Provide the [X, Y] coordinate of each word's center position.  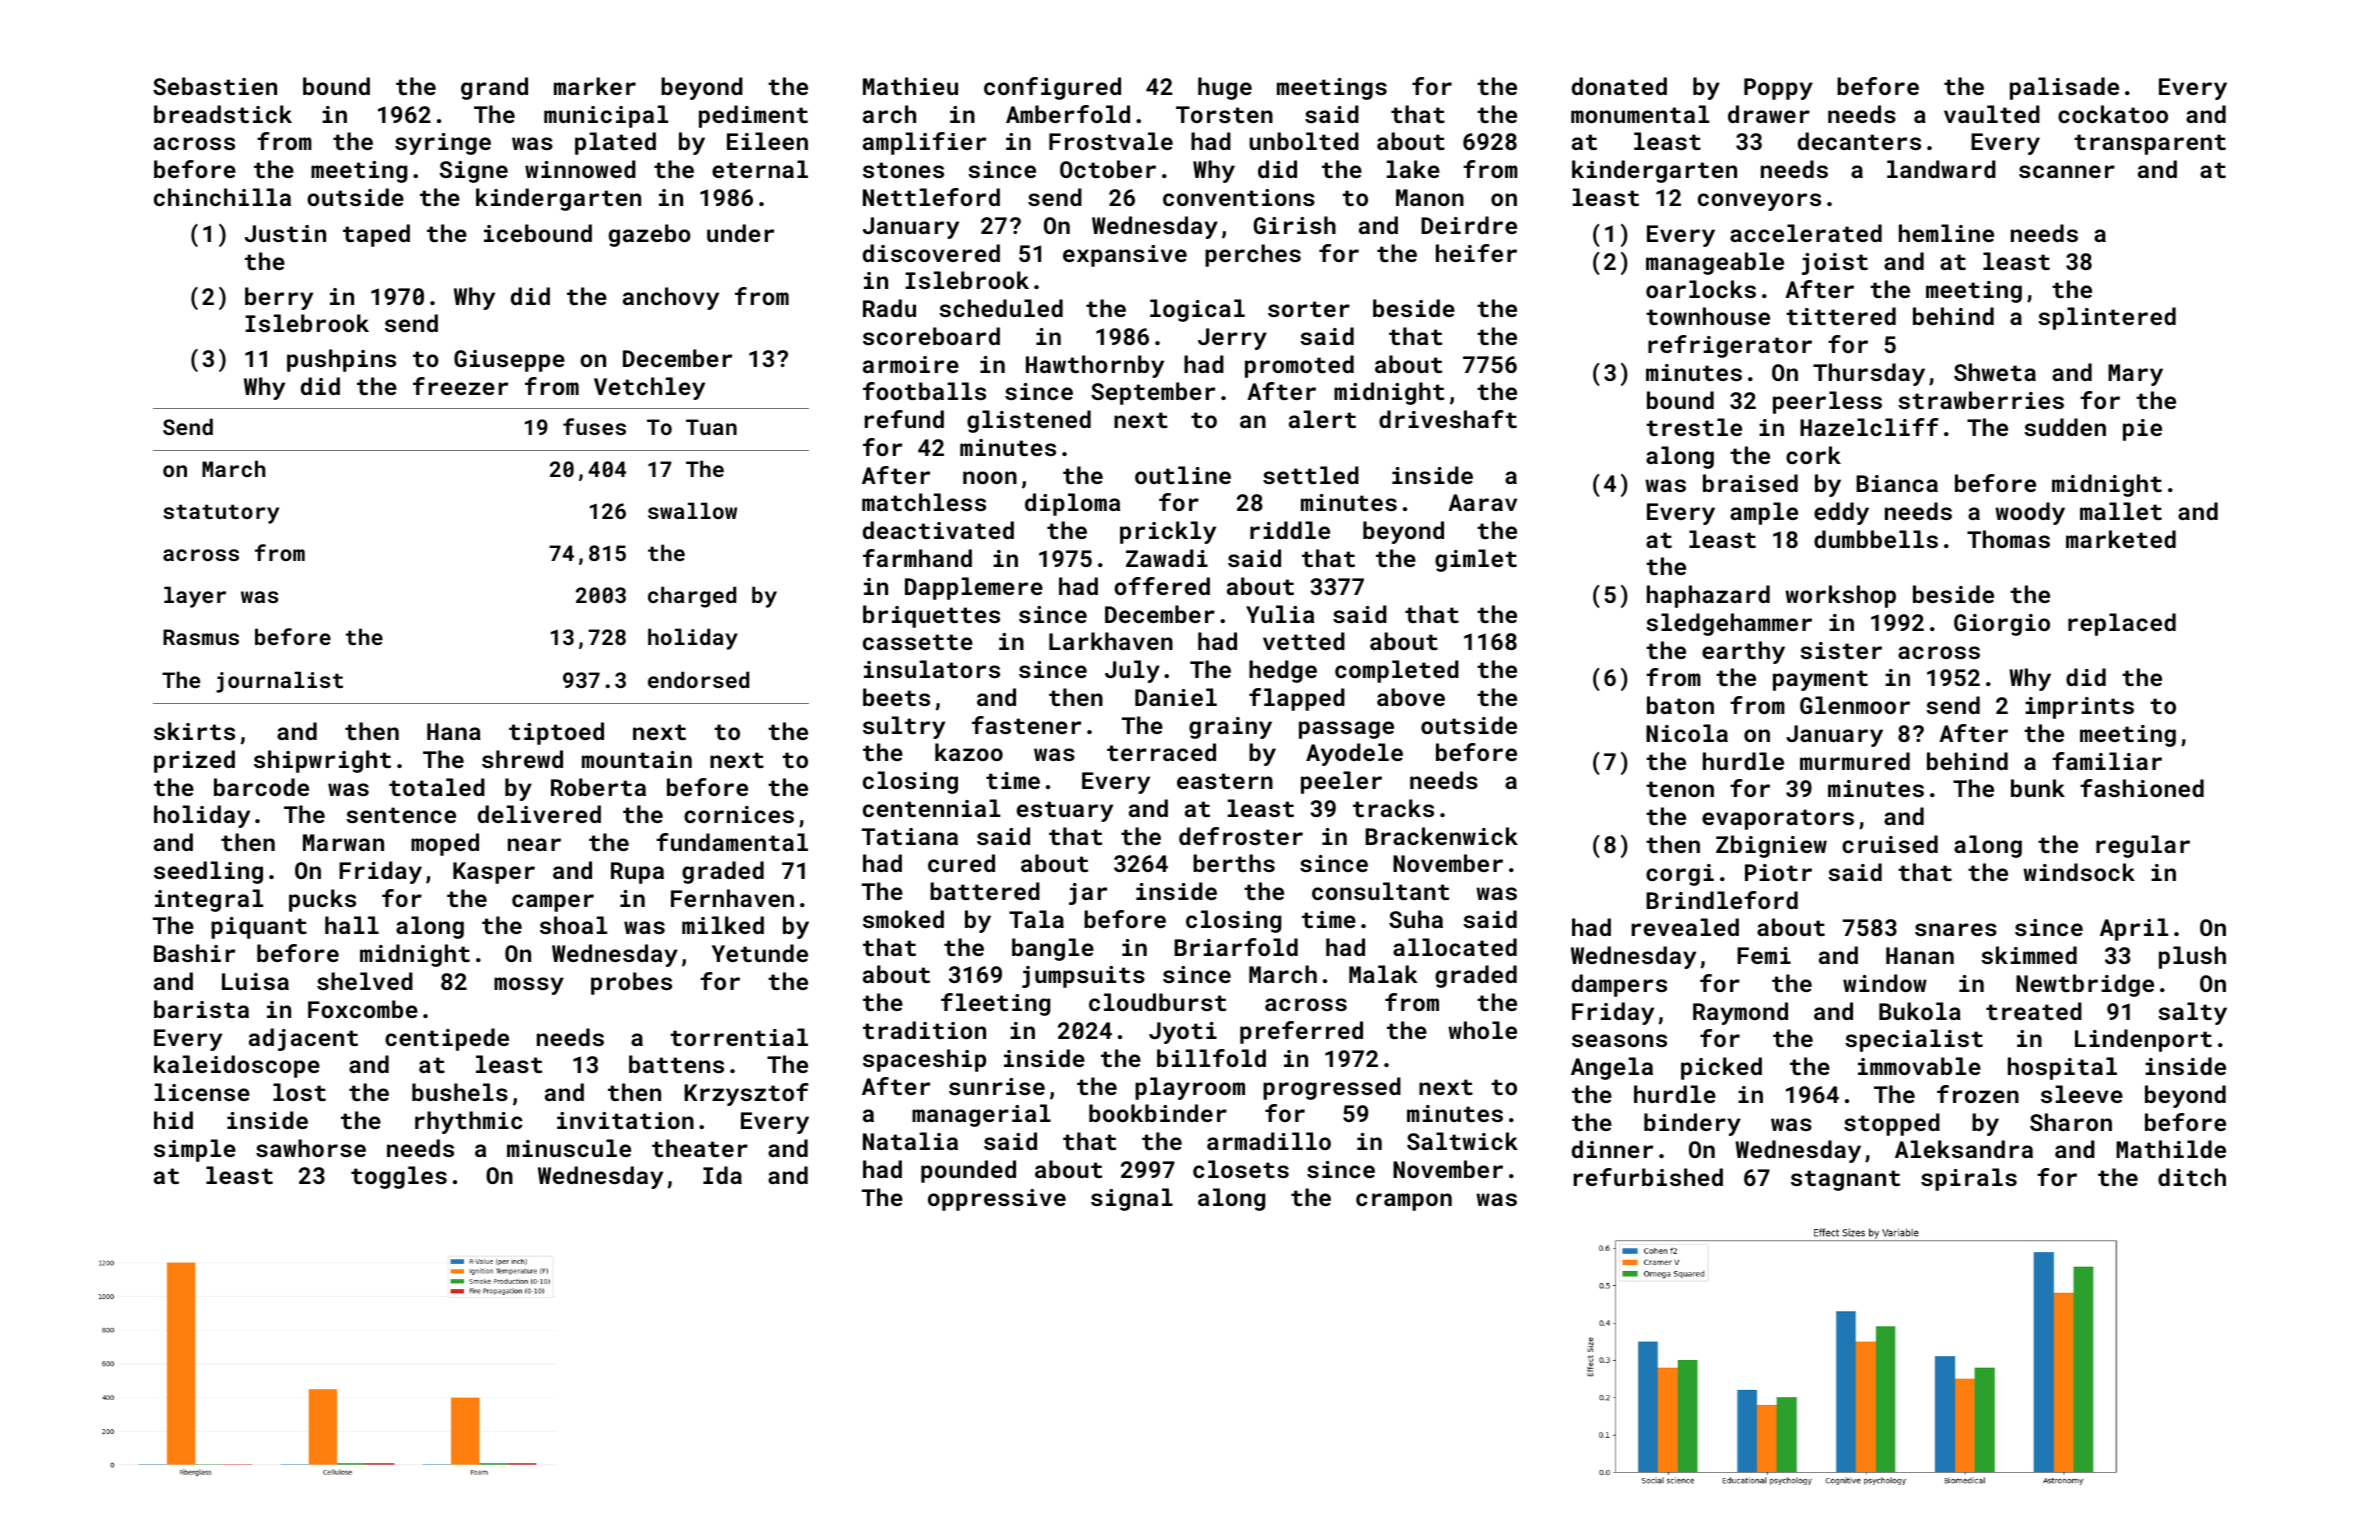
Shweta [1995, 372]
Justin [285, 233]
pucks [322, 900]
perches [1253, 255]
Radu [889, 308]
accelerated [1806, 233]
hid [173, 1120]
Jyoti [1183, 1033]
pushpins [341, 360]
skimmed [2029, 955]
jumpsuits [1083, 977]
